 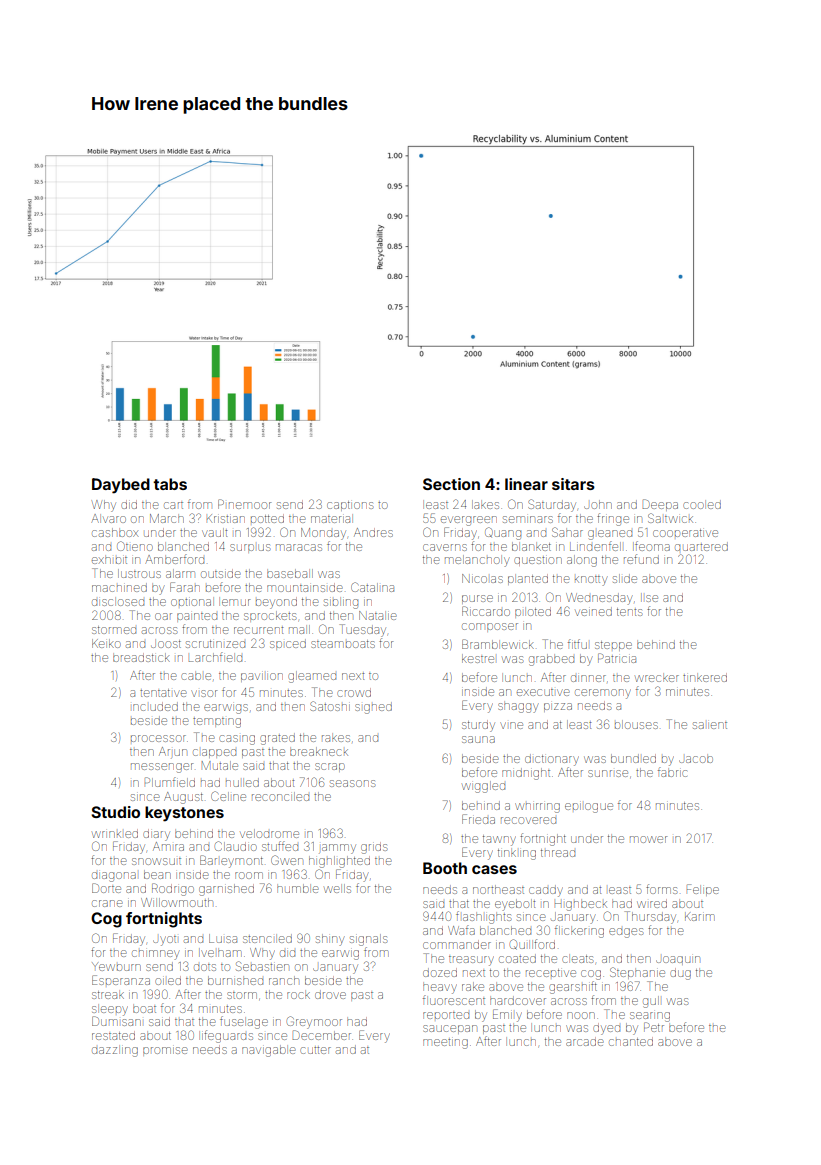 What do you see at coordinates (244, 1022) in the document?
I see `fuselage` at bounding box center [244, 1022].
